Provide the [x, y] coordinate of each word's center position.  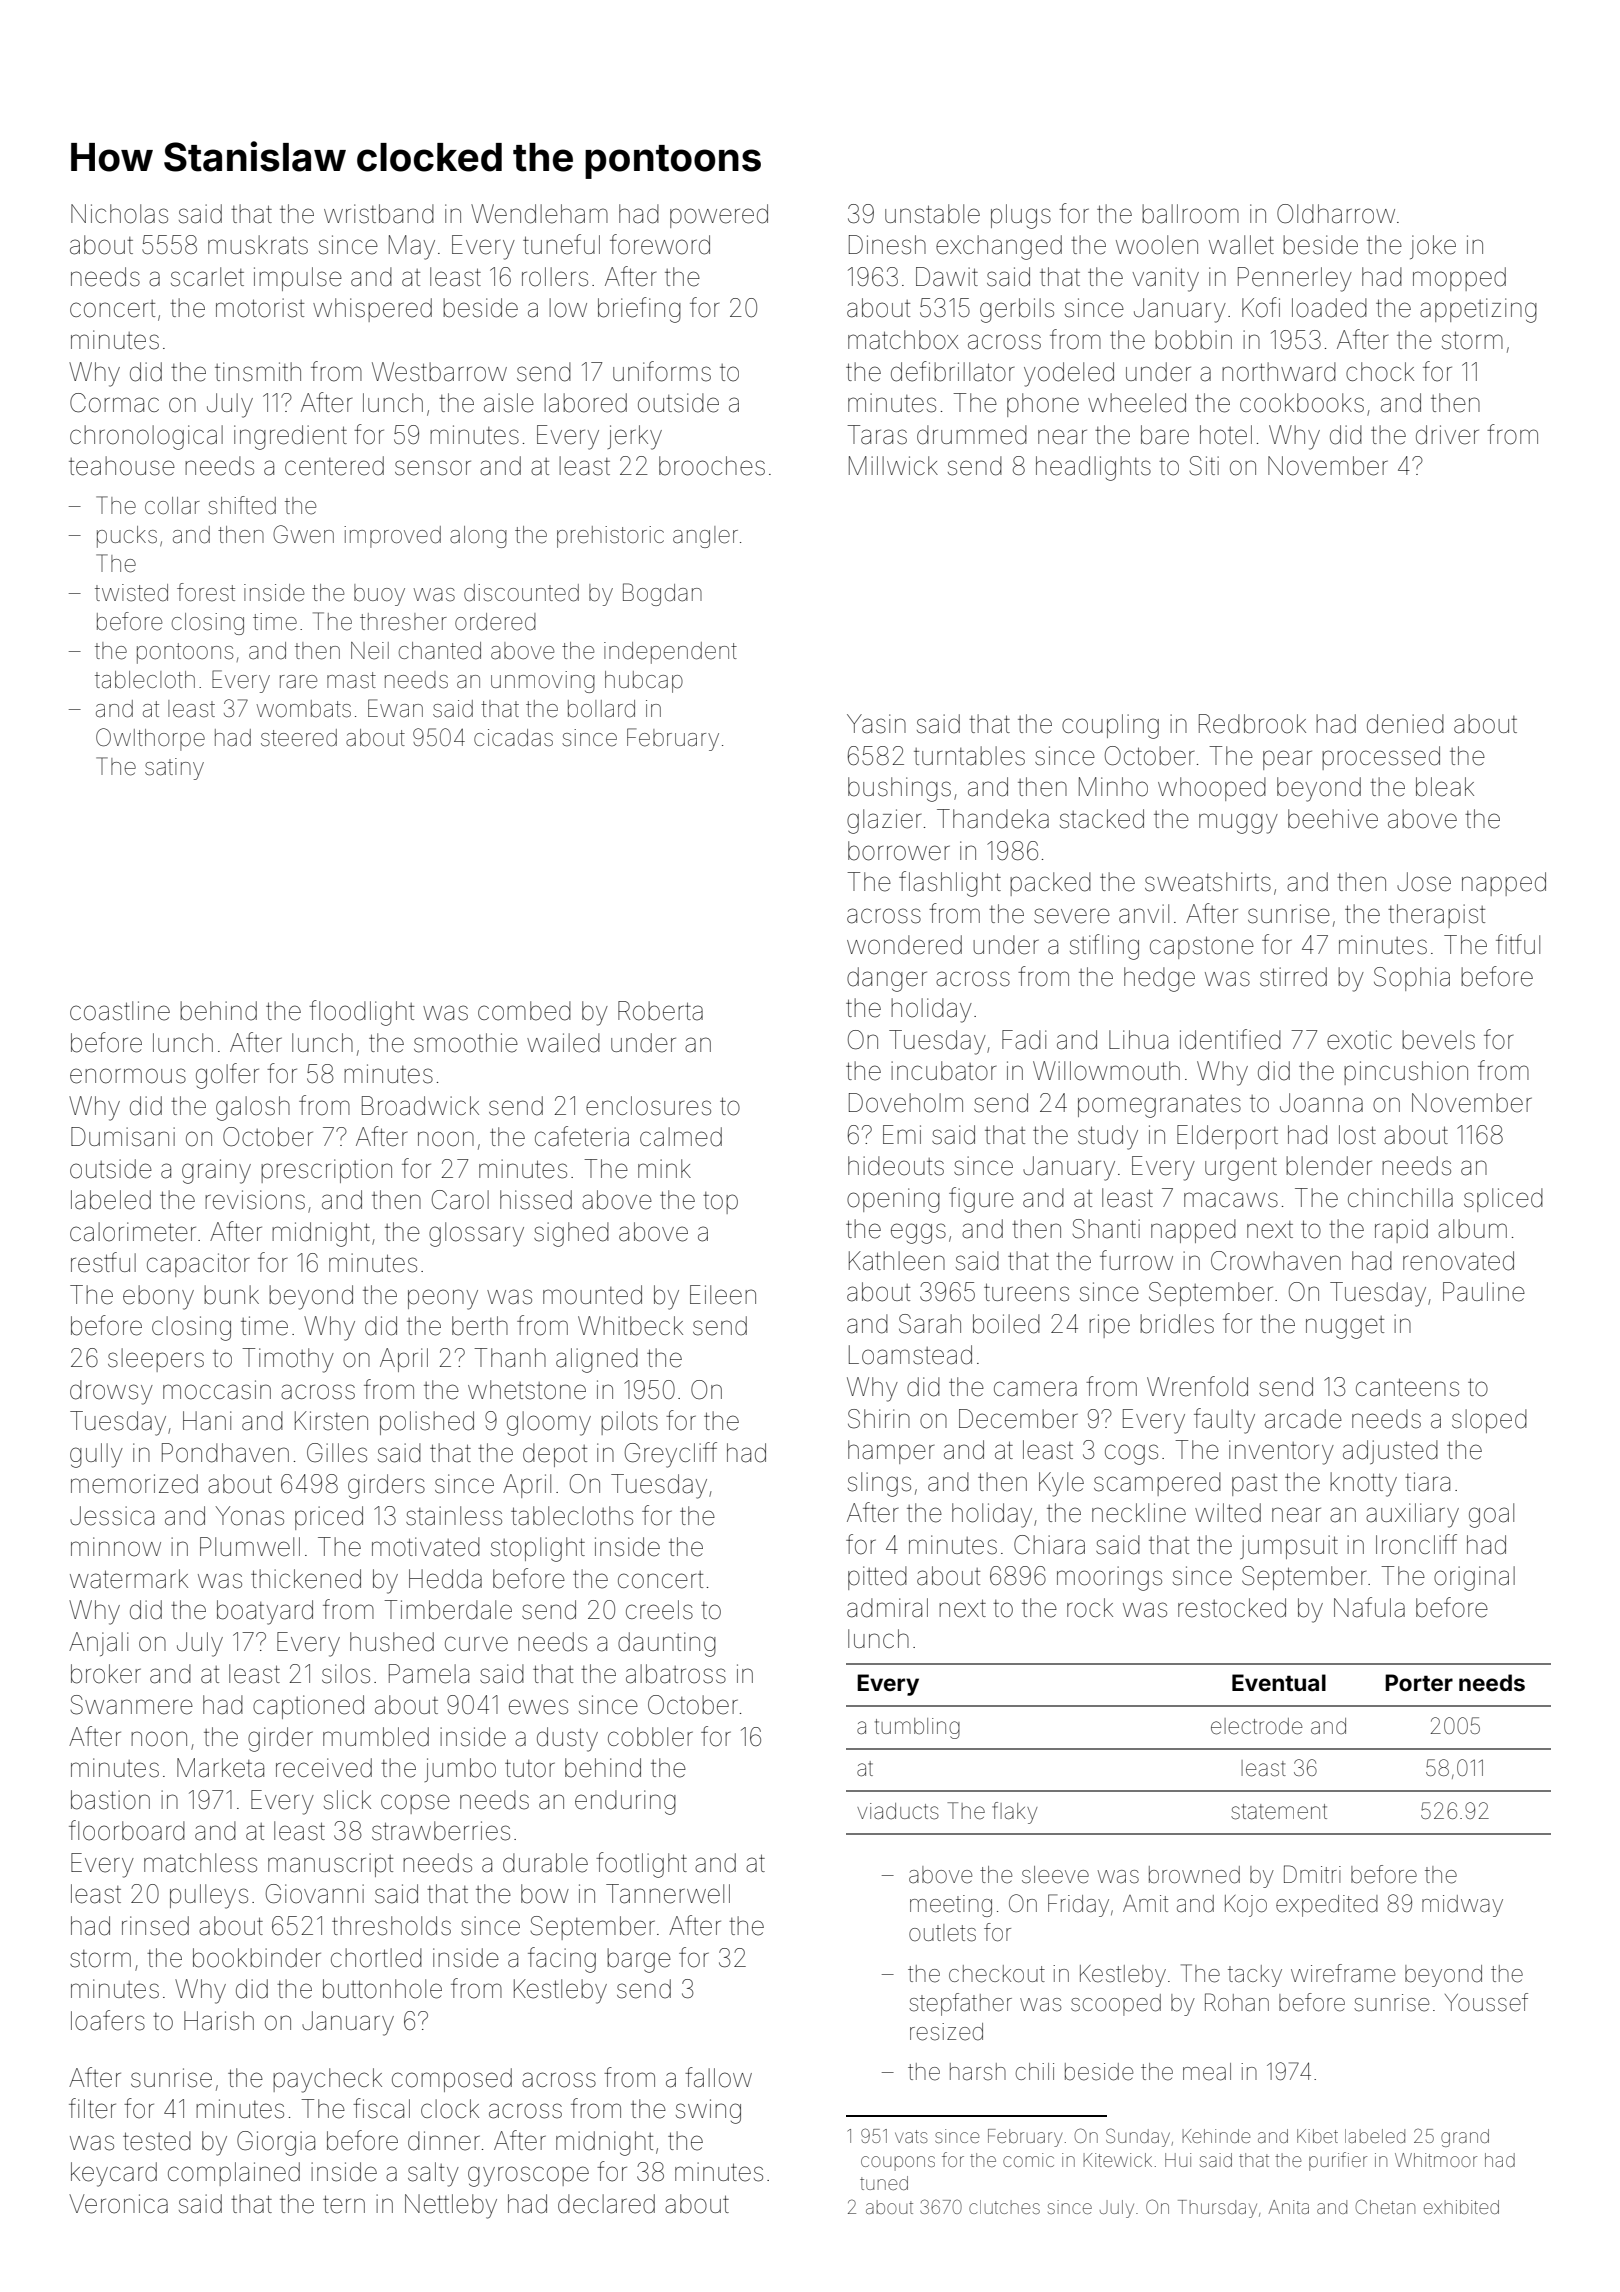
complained [234, 2174]
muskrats [258, 245]
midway [1462, 1906]
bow [545, 1894]
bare [1165, 435]
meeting [951, 1906]
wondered [904, 945]
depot [555, 1455]
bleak [1445, 787]
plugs [1021, 216]
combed [524, 1011]
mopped [1459, 279]
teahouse [122, 466]
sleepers [156, 1360]
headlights [1093, 468]
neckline [1139, 1513]
